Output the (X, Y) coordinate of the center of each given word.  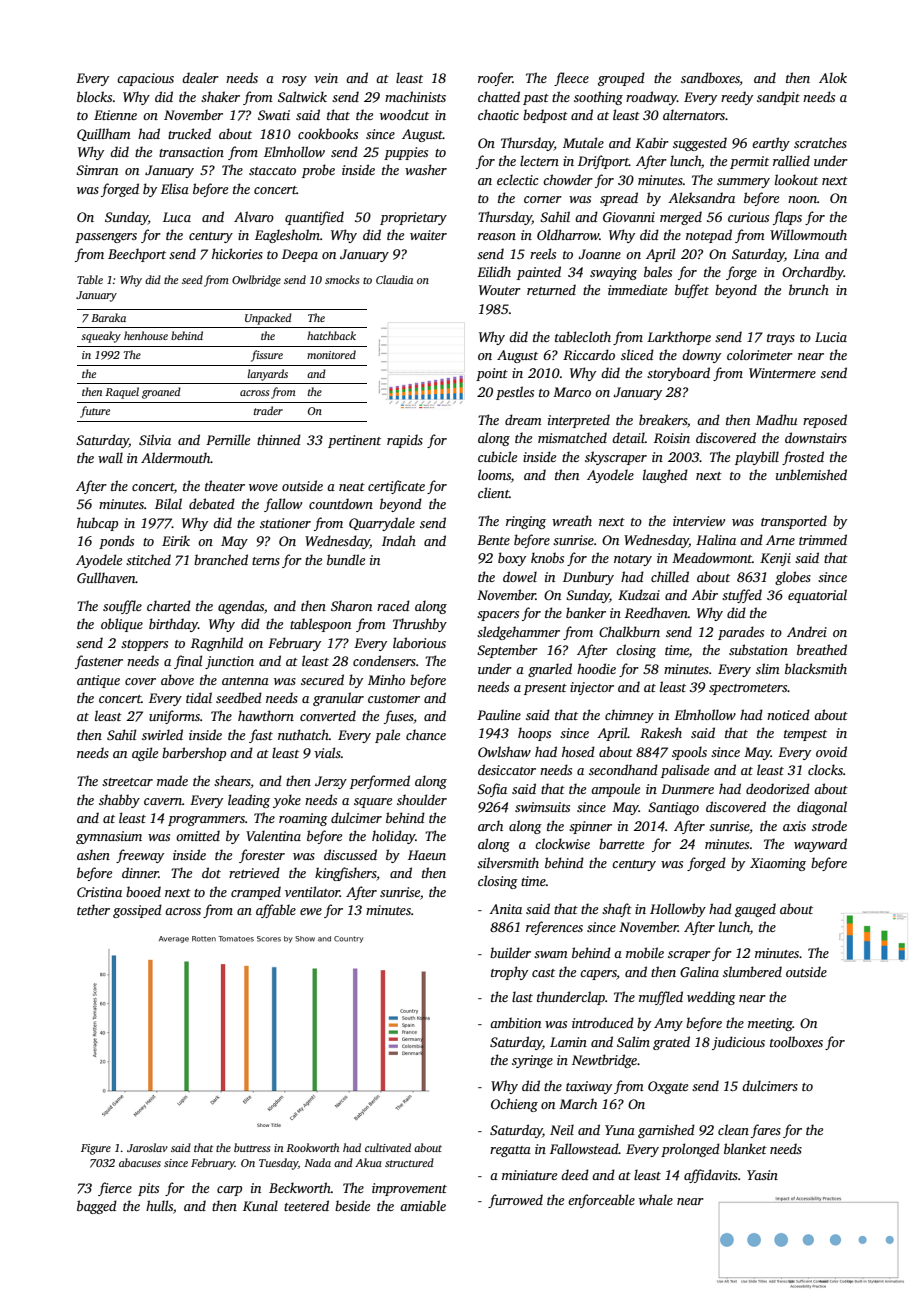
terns (266, 561)
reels (543, 253)
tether (93, 909)
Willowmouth (808, 234)
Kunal (260, 1205)
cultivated (388, 1147)
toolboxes (796, 1041)
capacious (145, 79)
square (373, 803)
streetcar (127, 782)
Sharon (351, 605)
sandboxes (710, 79)
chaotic (498, 114)
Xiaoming (778, 864)
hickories (237, 253)
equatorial (817, 596)
